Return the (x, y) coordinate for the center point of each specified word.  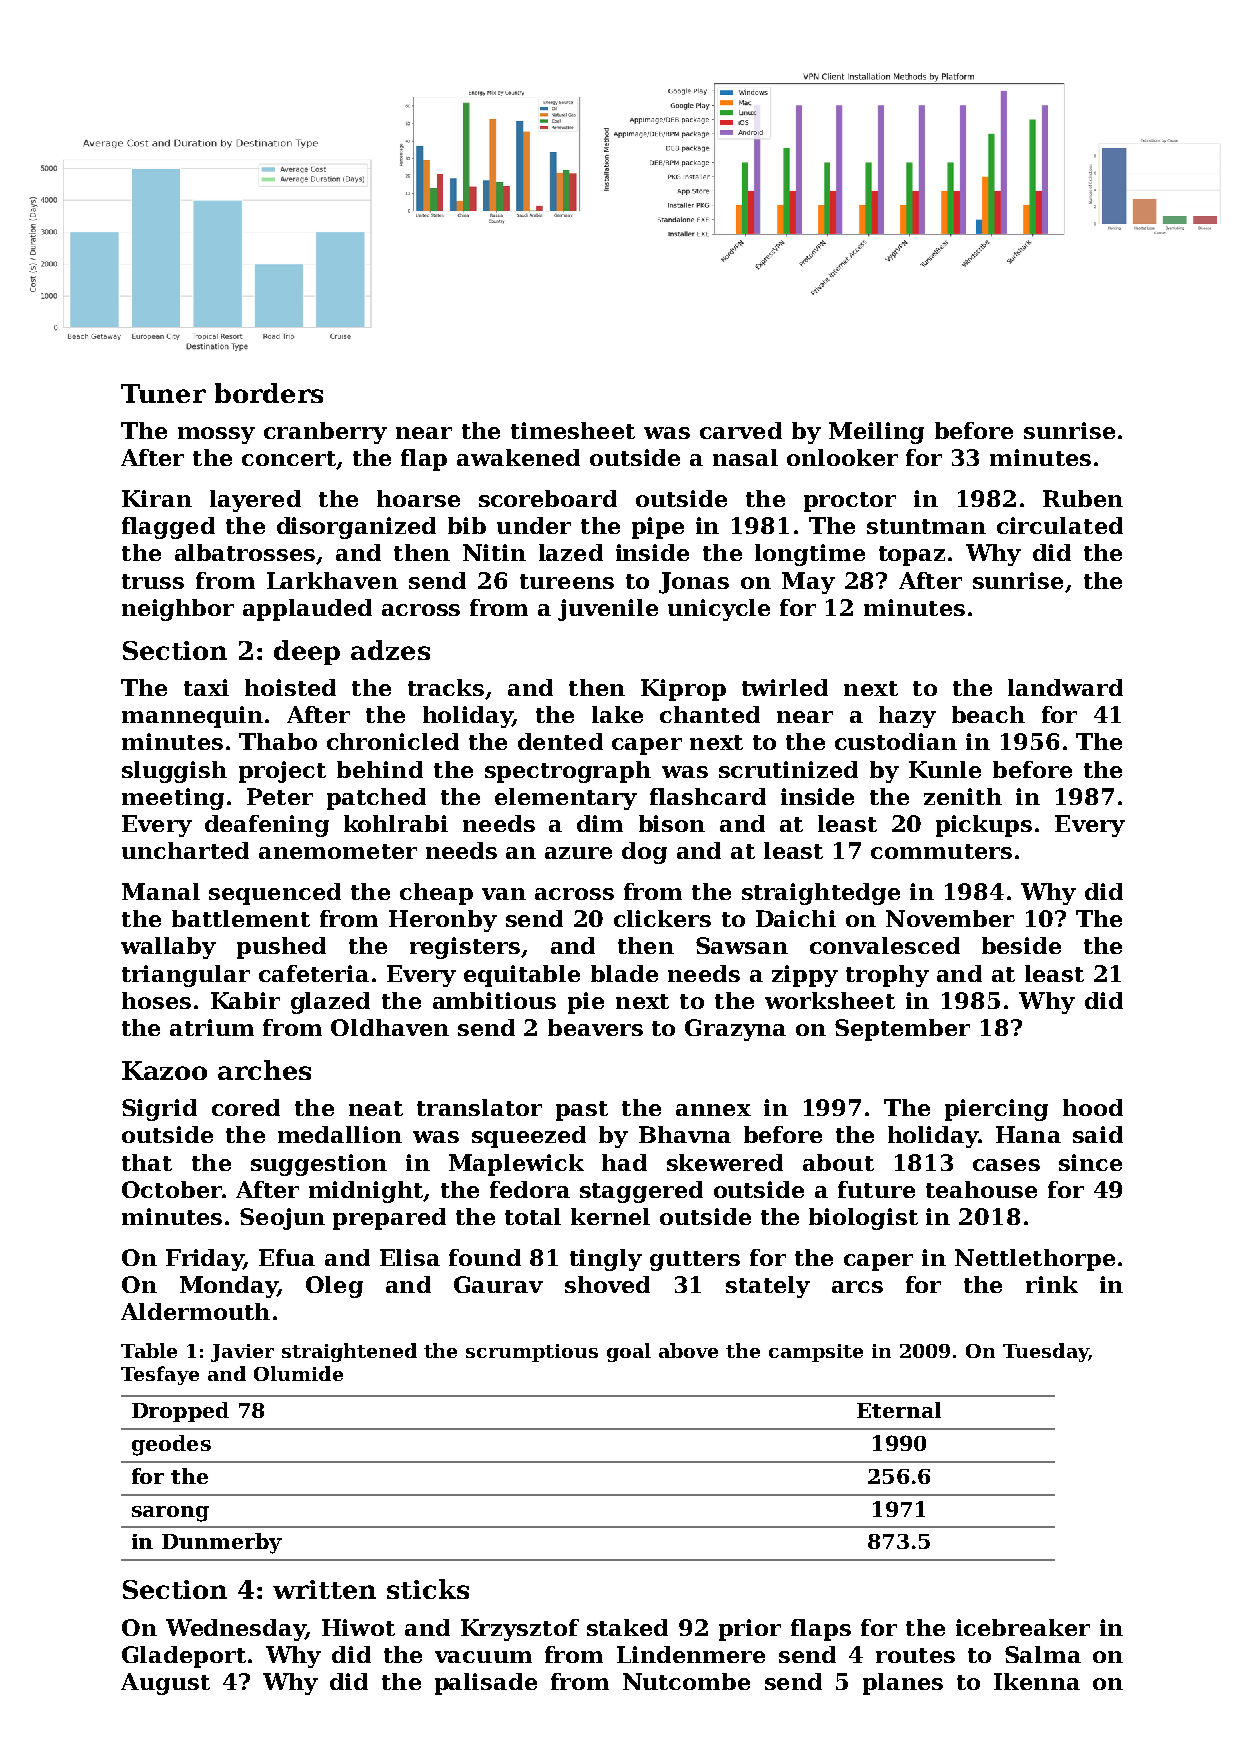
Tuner (163, 393)
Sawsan (742, 945)
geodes (171, 1445)
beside (1021, 945)
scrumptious (532, 1353)
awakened (518, 457)
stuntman (926, 526)
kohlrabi (396, 823)
